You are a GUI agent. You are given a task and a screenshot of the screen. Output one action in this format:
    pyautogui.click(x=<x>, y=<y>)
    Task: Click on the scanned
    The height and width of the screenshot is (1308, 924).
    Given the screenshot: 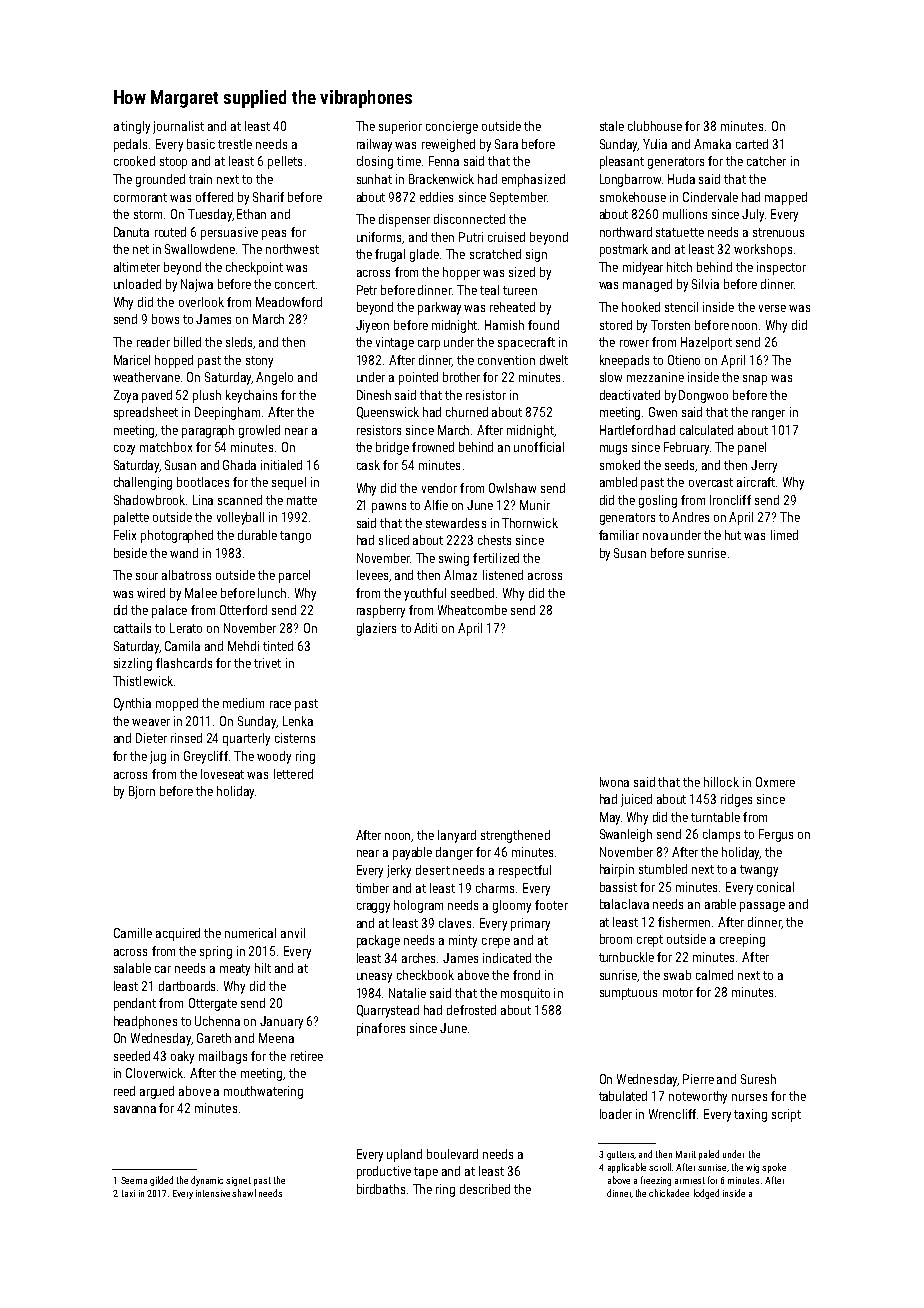 What is the action you would take?
    pyautogui.click(x=240, y=500)
